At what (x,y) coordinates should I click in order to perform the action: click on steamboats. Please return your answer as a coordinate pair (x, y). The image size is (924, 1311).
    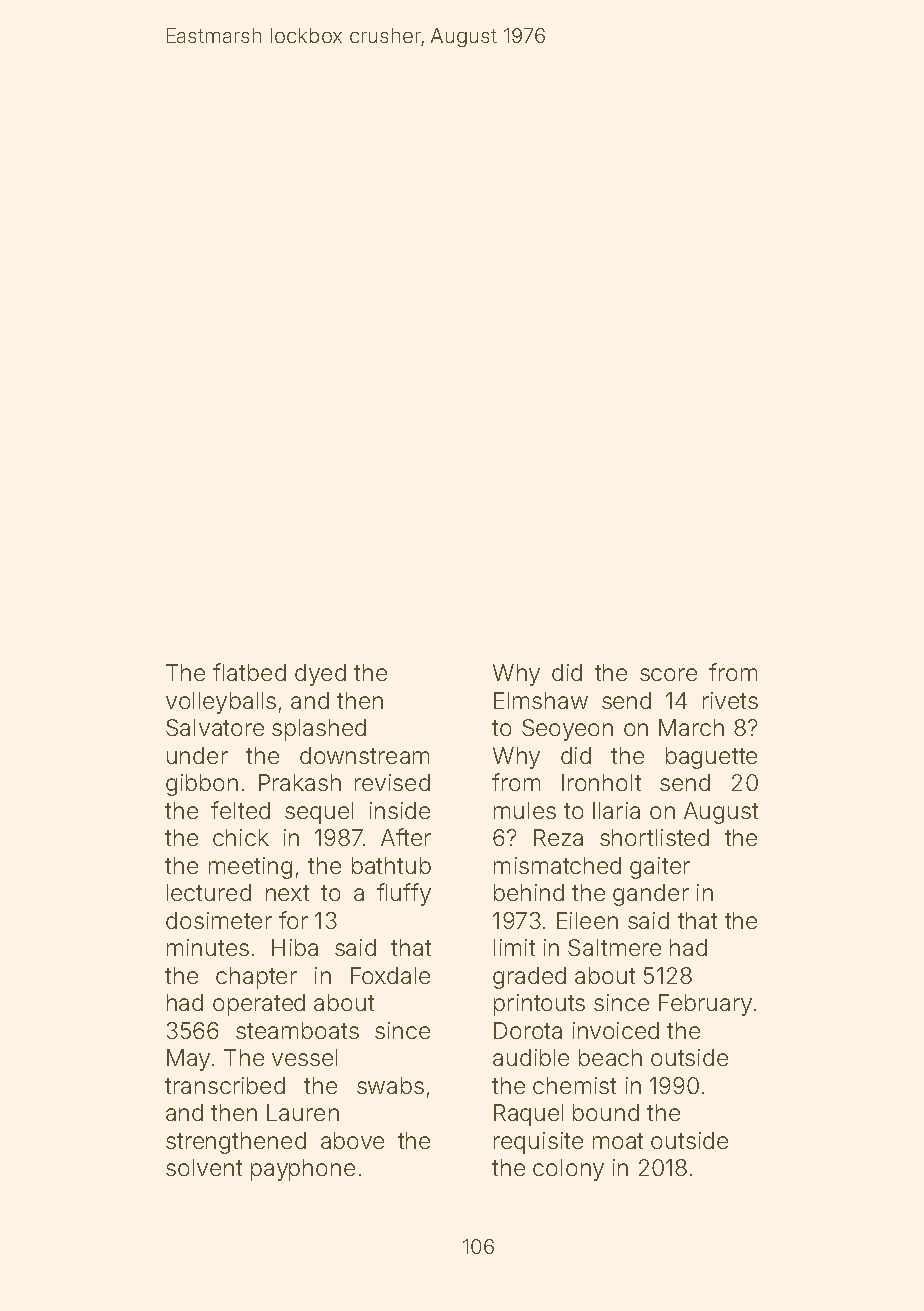
    Looking at the image, I should click on (297, 1030).
